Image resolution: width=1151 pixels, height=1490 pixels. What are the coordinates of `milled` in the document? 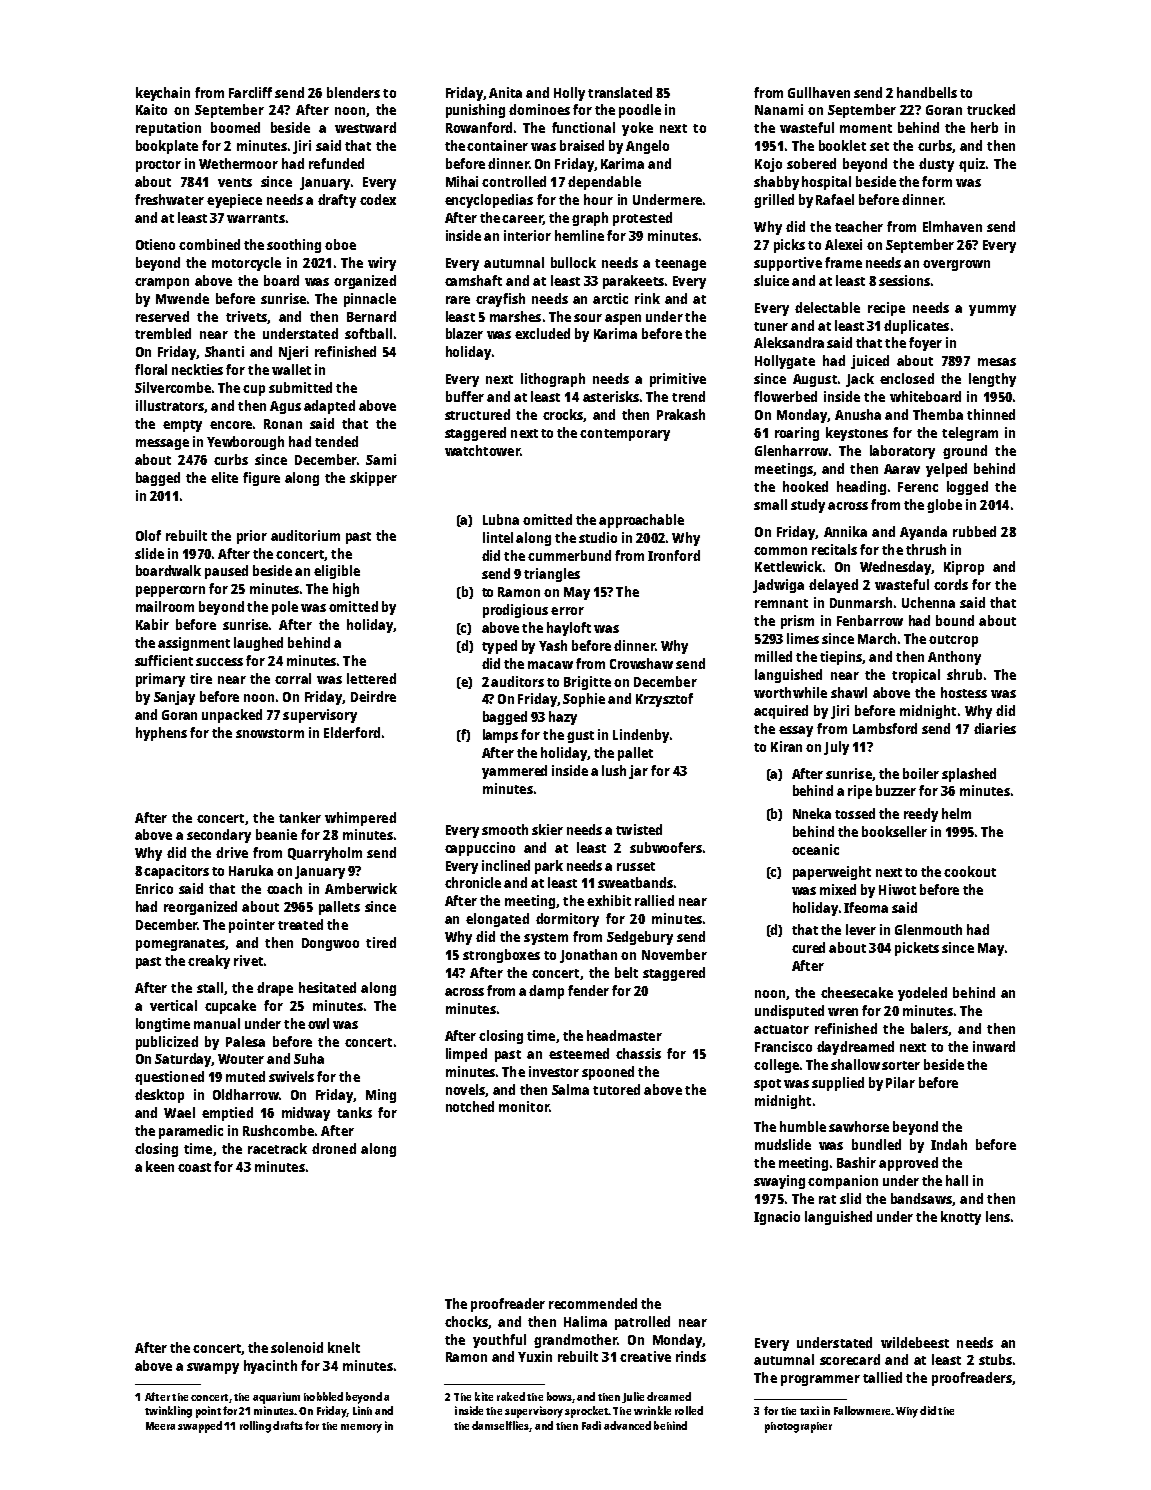 It's located at (773, 656).
